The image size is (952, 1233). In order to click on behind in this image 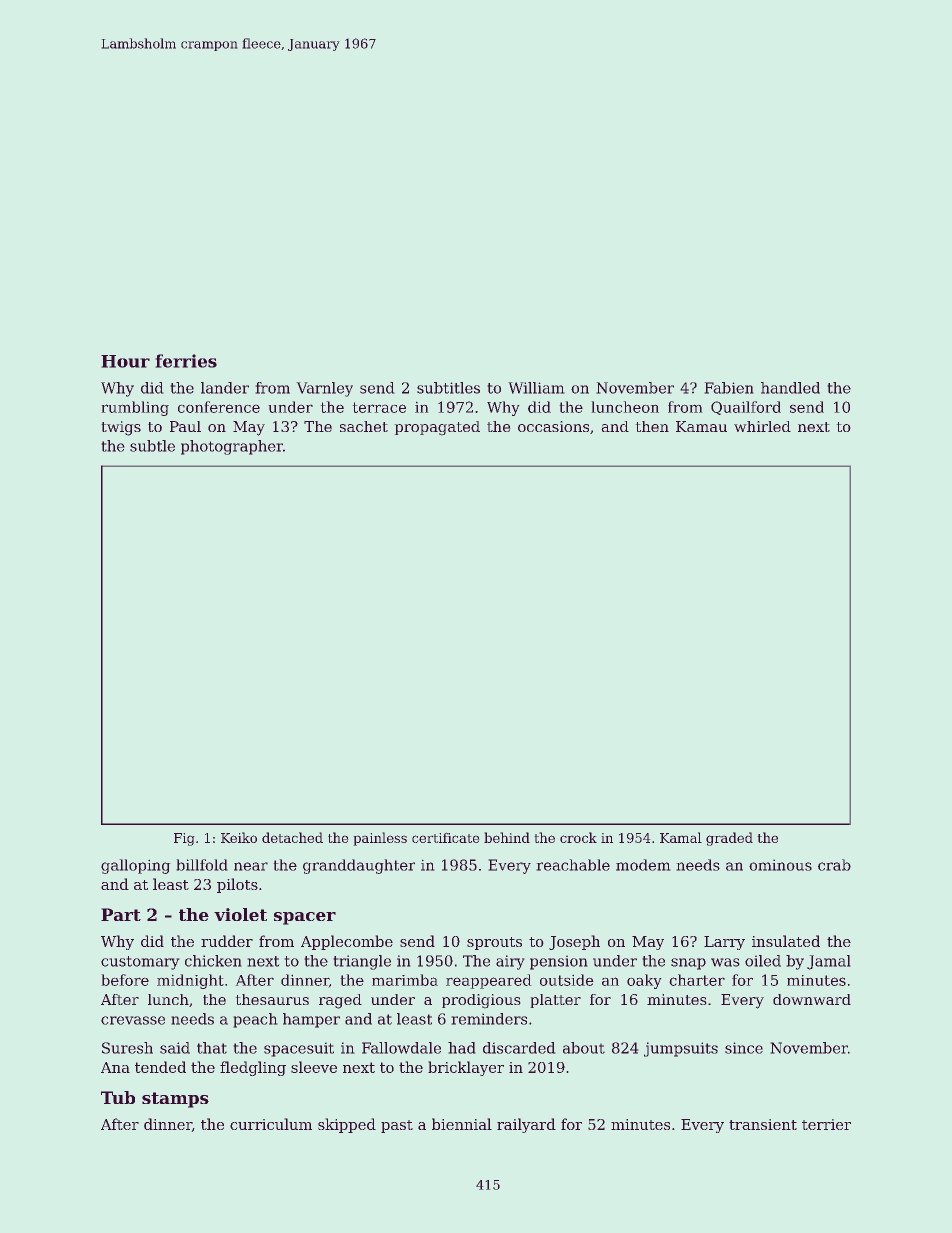, I will do `click(507, 837)`.
